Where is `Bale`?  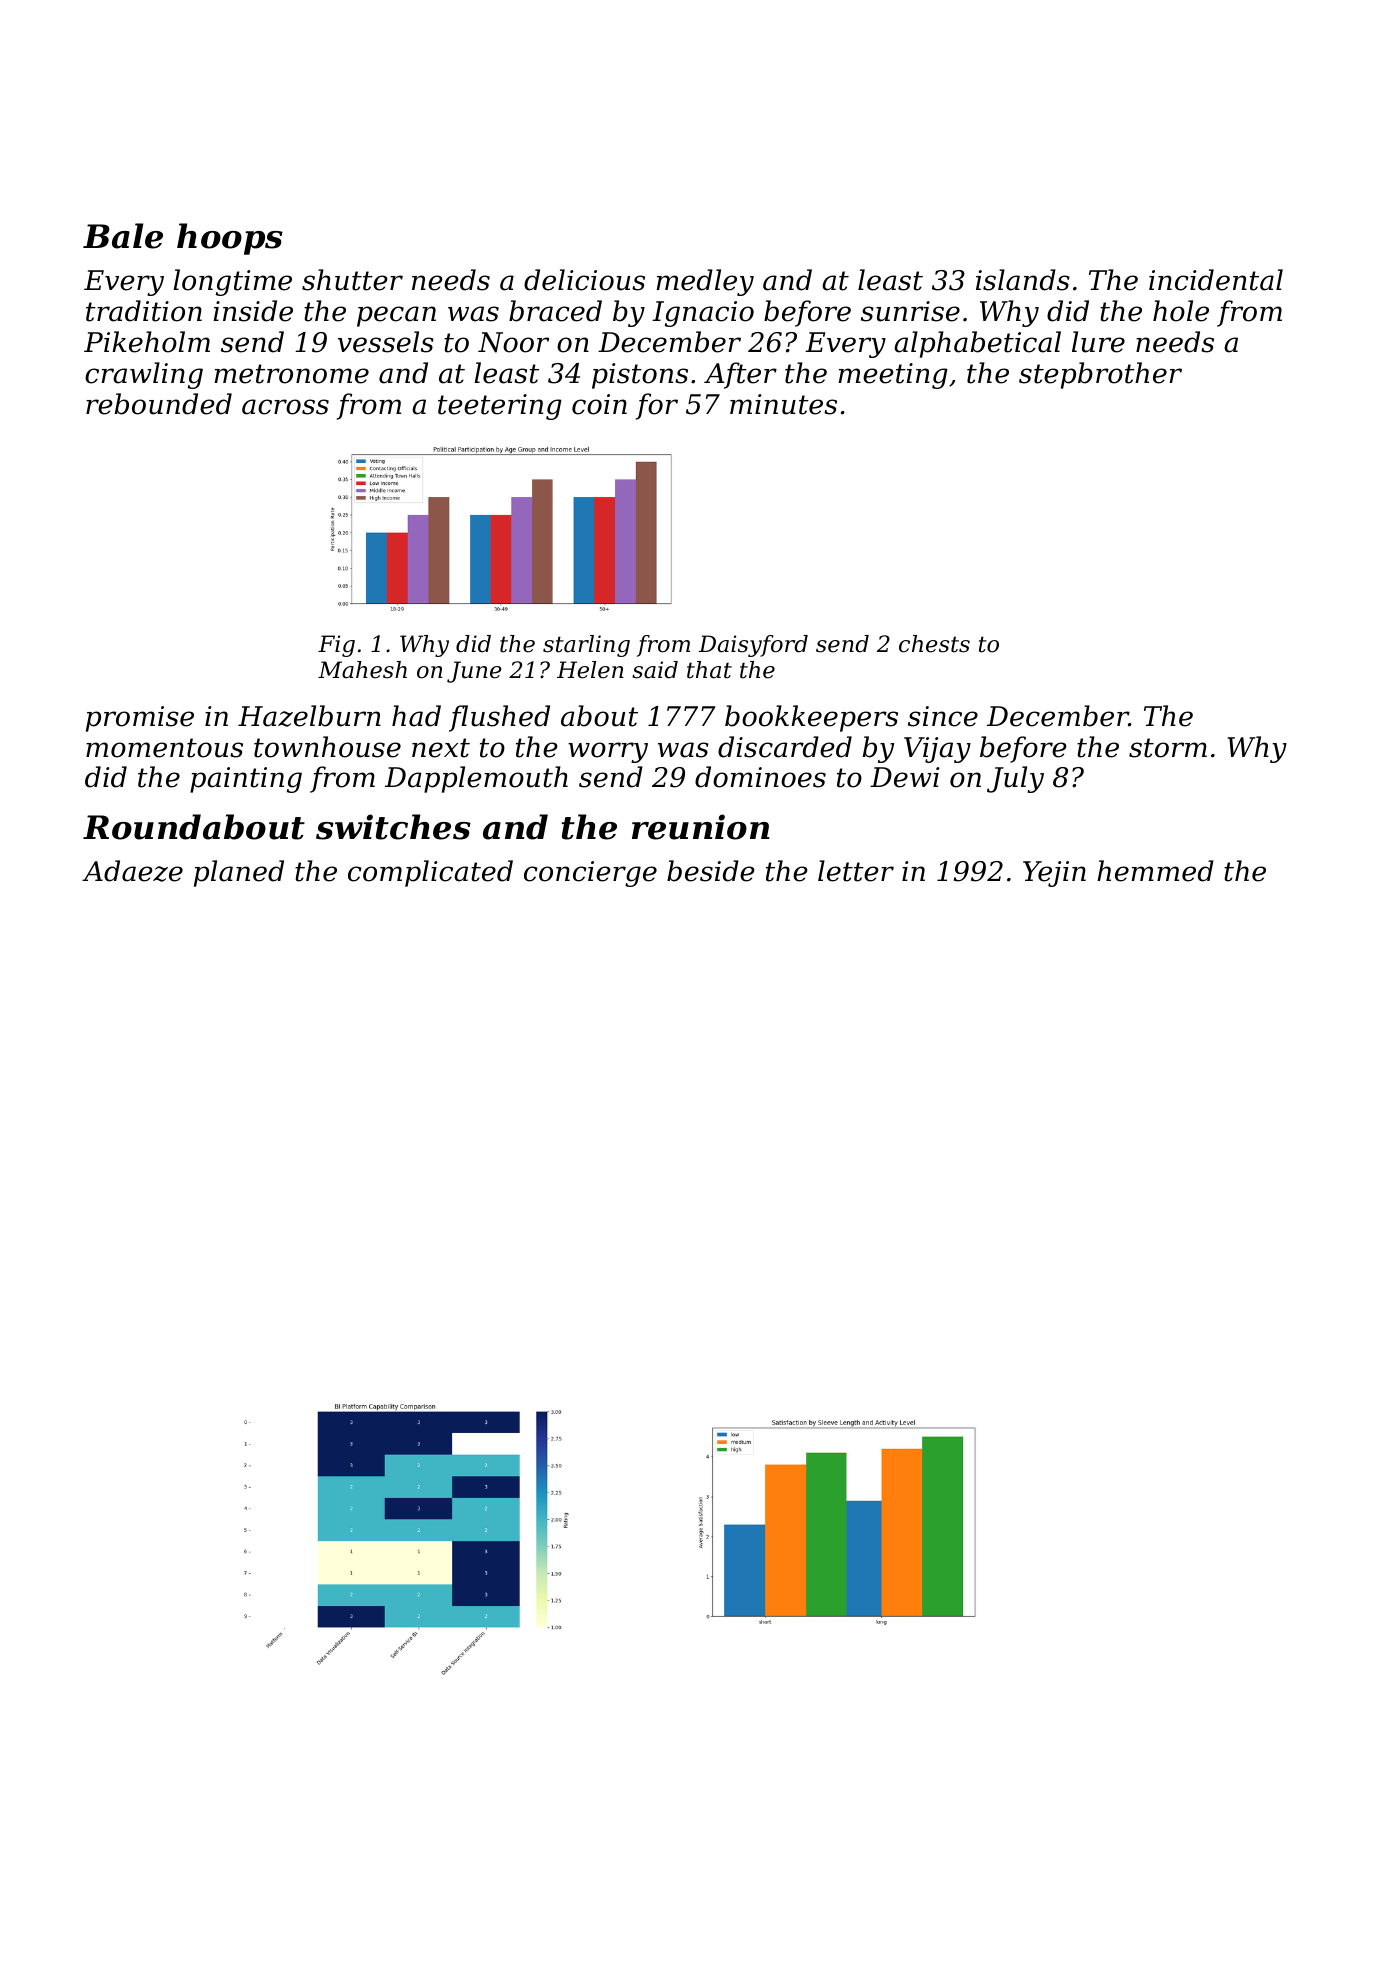 Bale is located at coordinates (123, 236).
